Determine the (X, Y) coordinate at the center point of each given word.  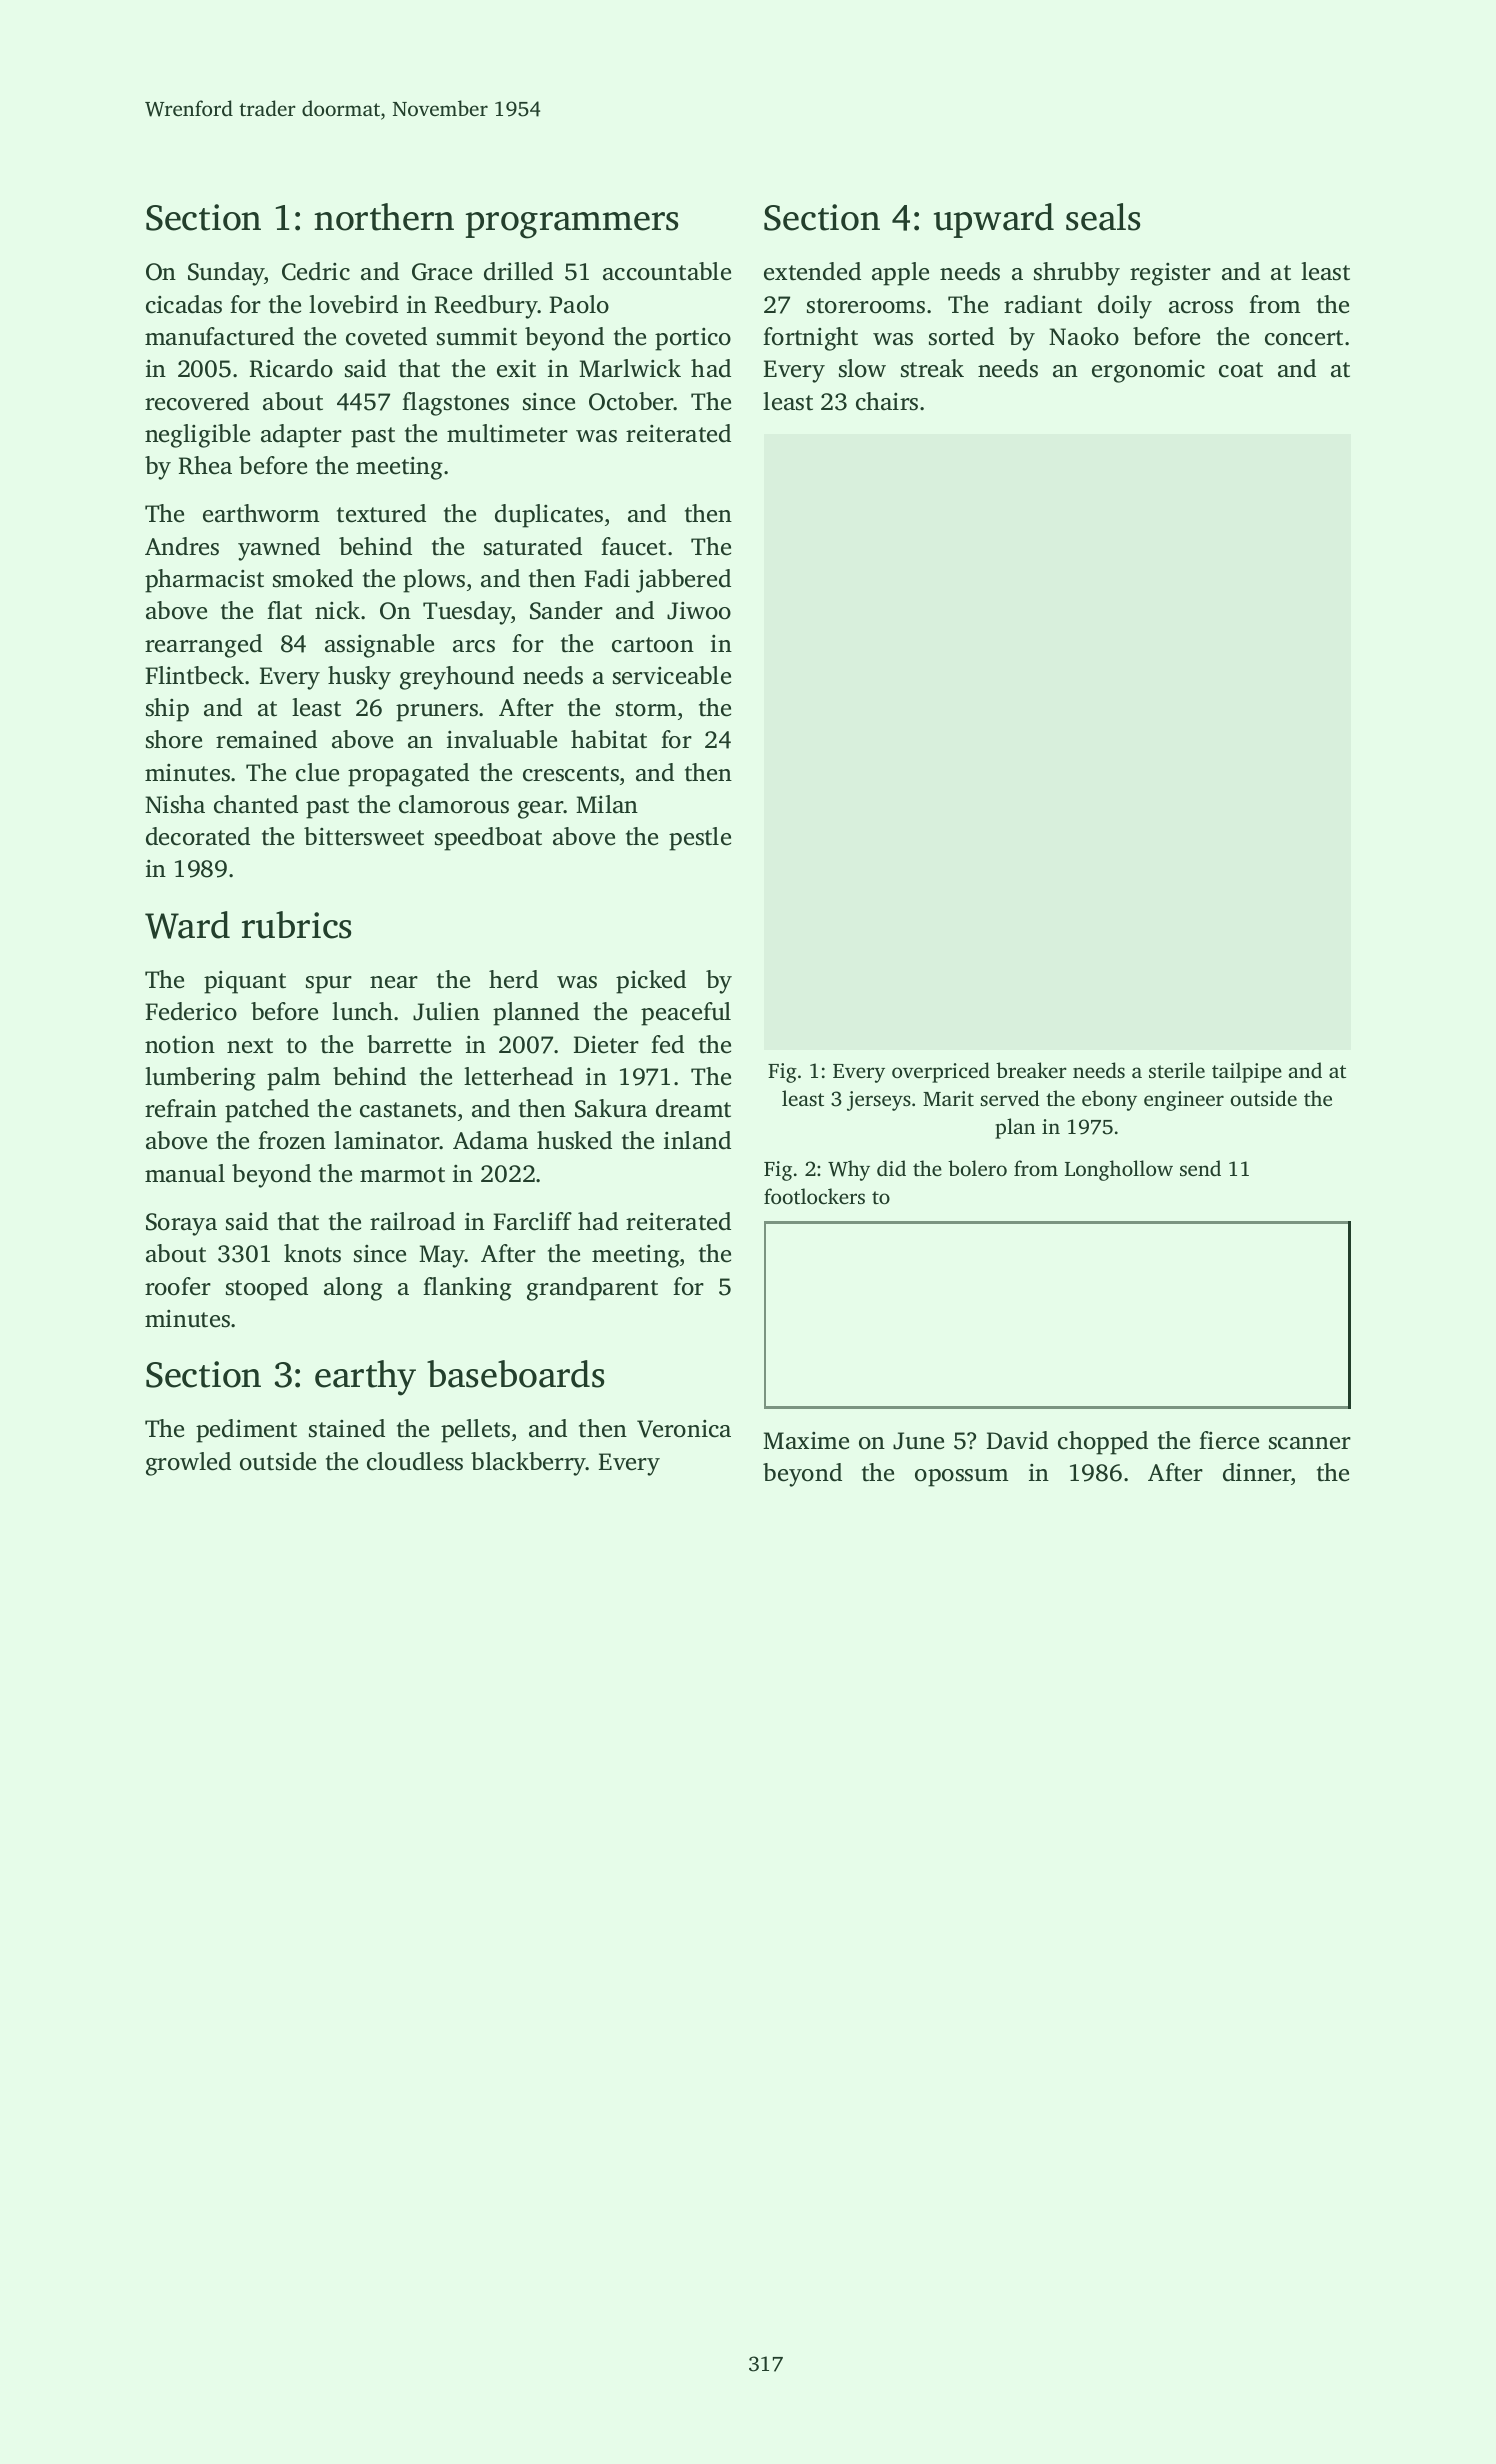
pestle (700, 839)
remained (266, 739)
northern (384, 217)
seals (1103, 217)
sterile (1177, 1070)
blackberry (528, 1464)
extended (812, 271)
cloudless (415, 1461)
